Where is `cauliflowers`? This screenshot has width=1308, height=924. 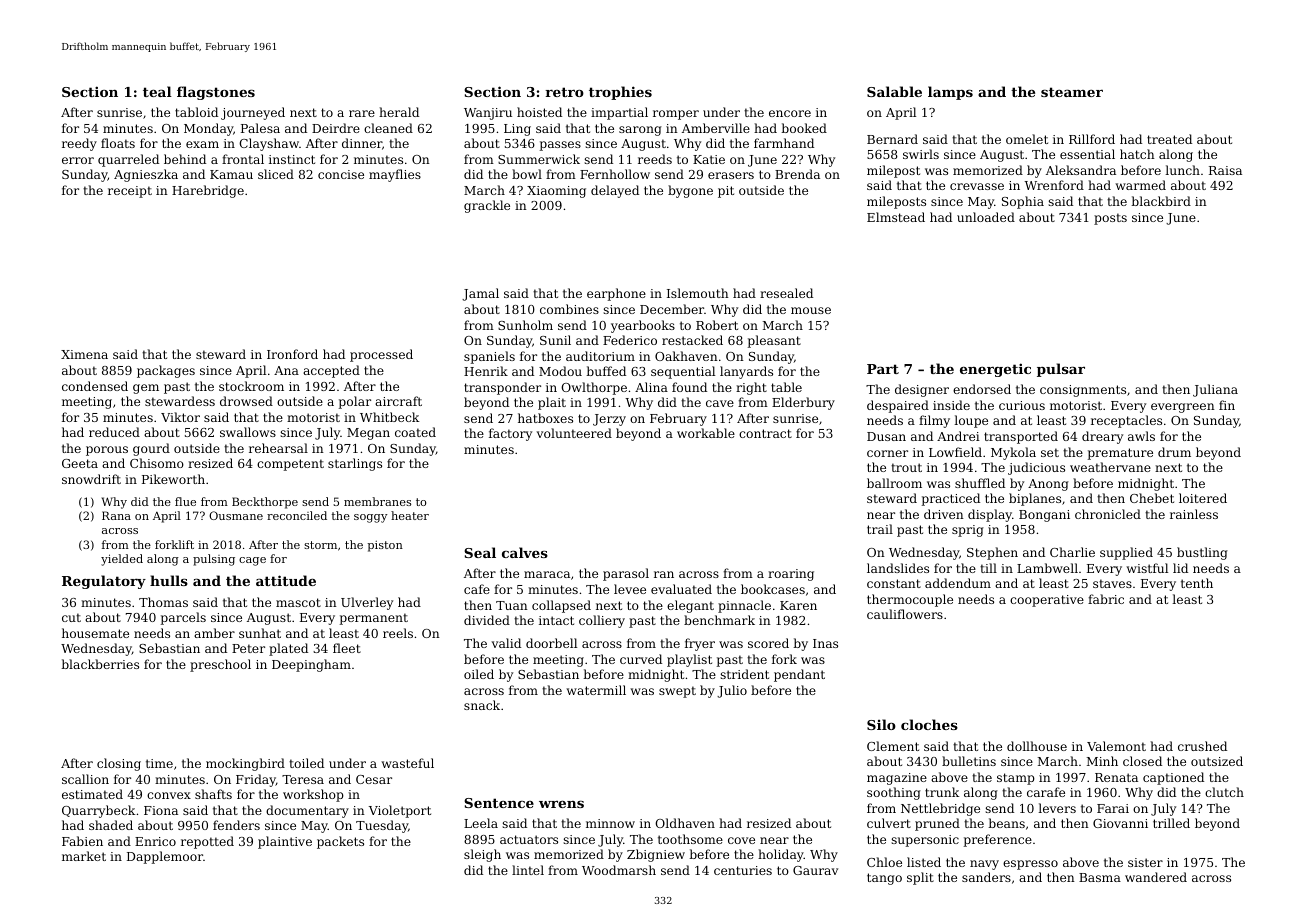
cauliflowers is located at coordinates (905, 614).
